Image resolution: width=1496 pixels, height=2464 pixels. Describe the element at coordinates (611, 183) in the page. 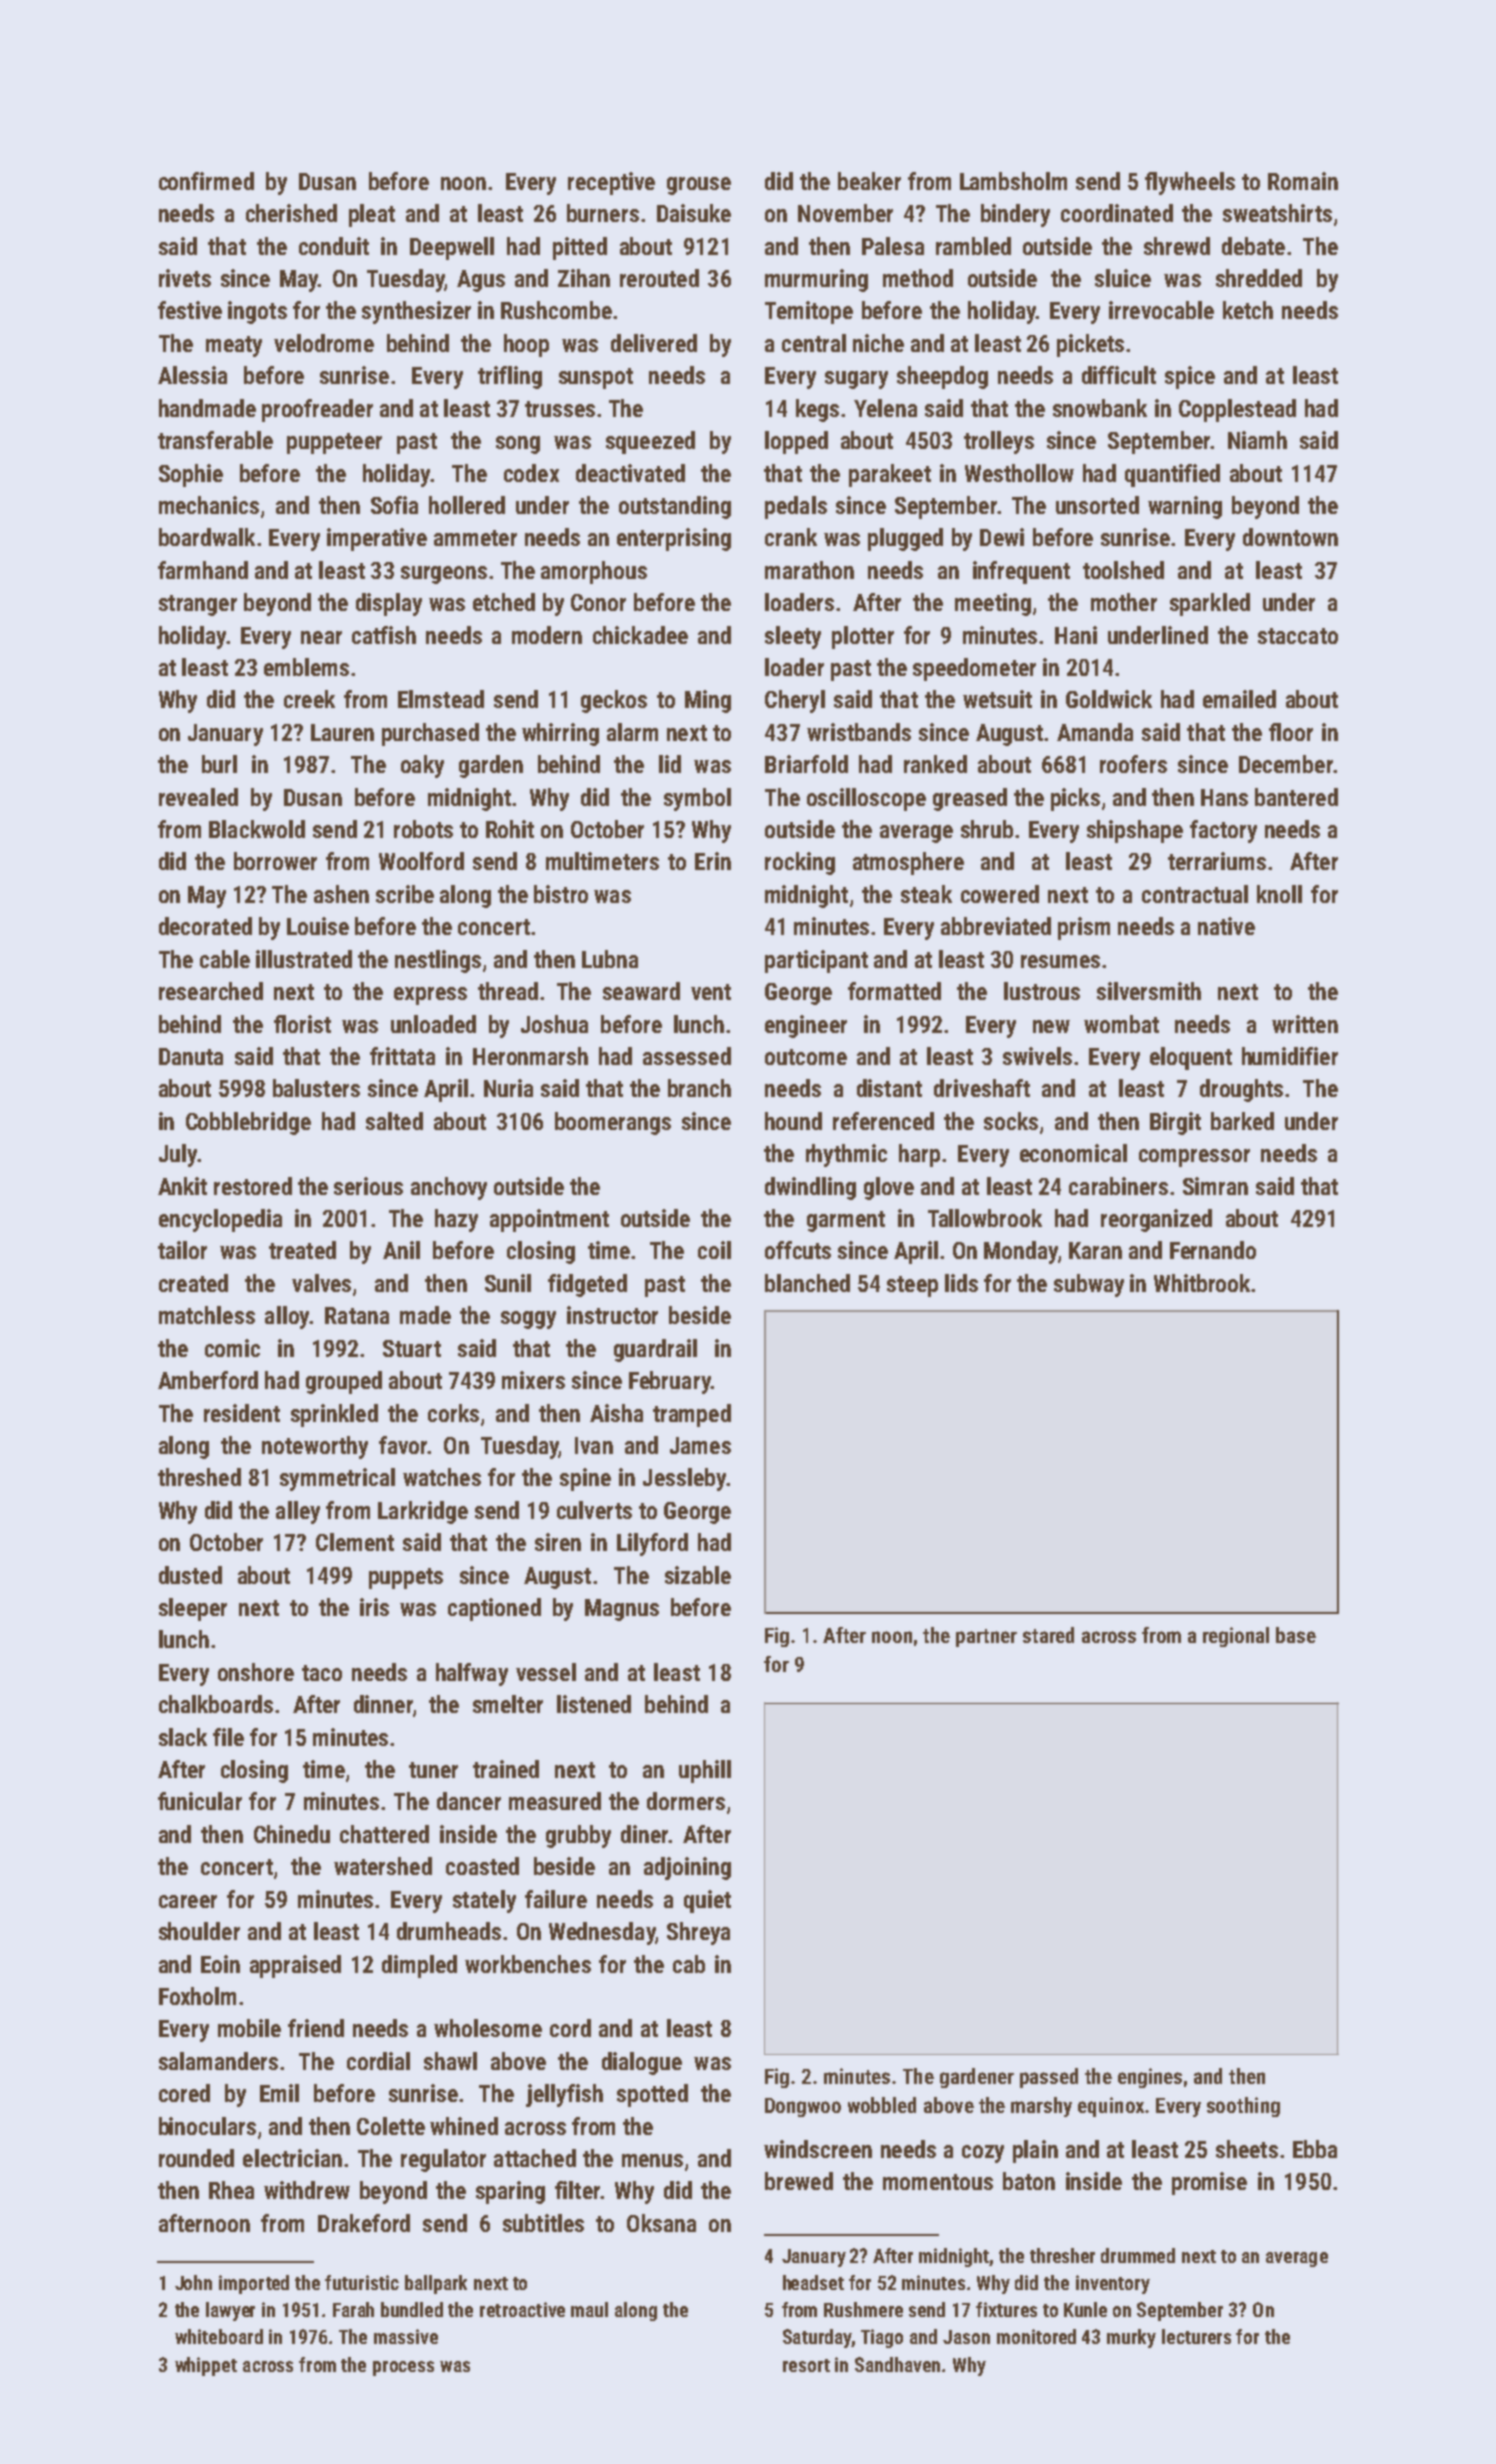

I see `receptive` at that location.
